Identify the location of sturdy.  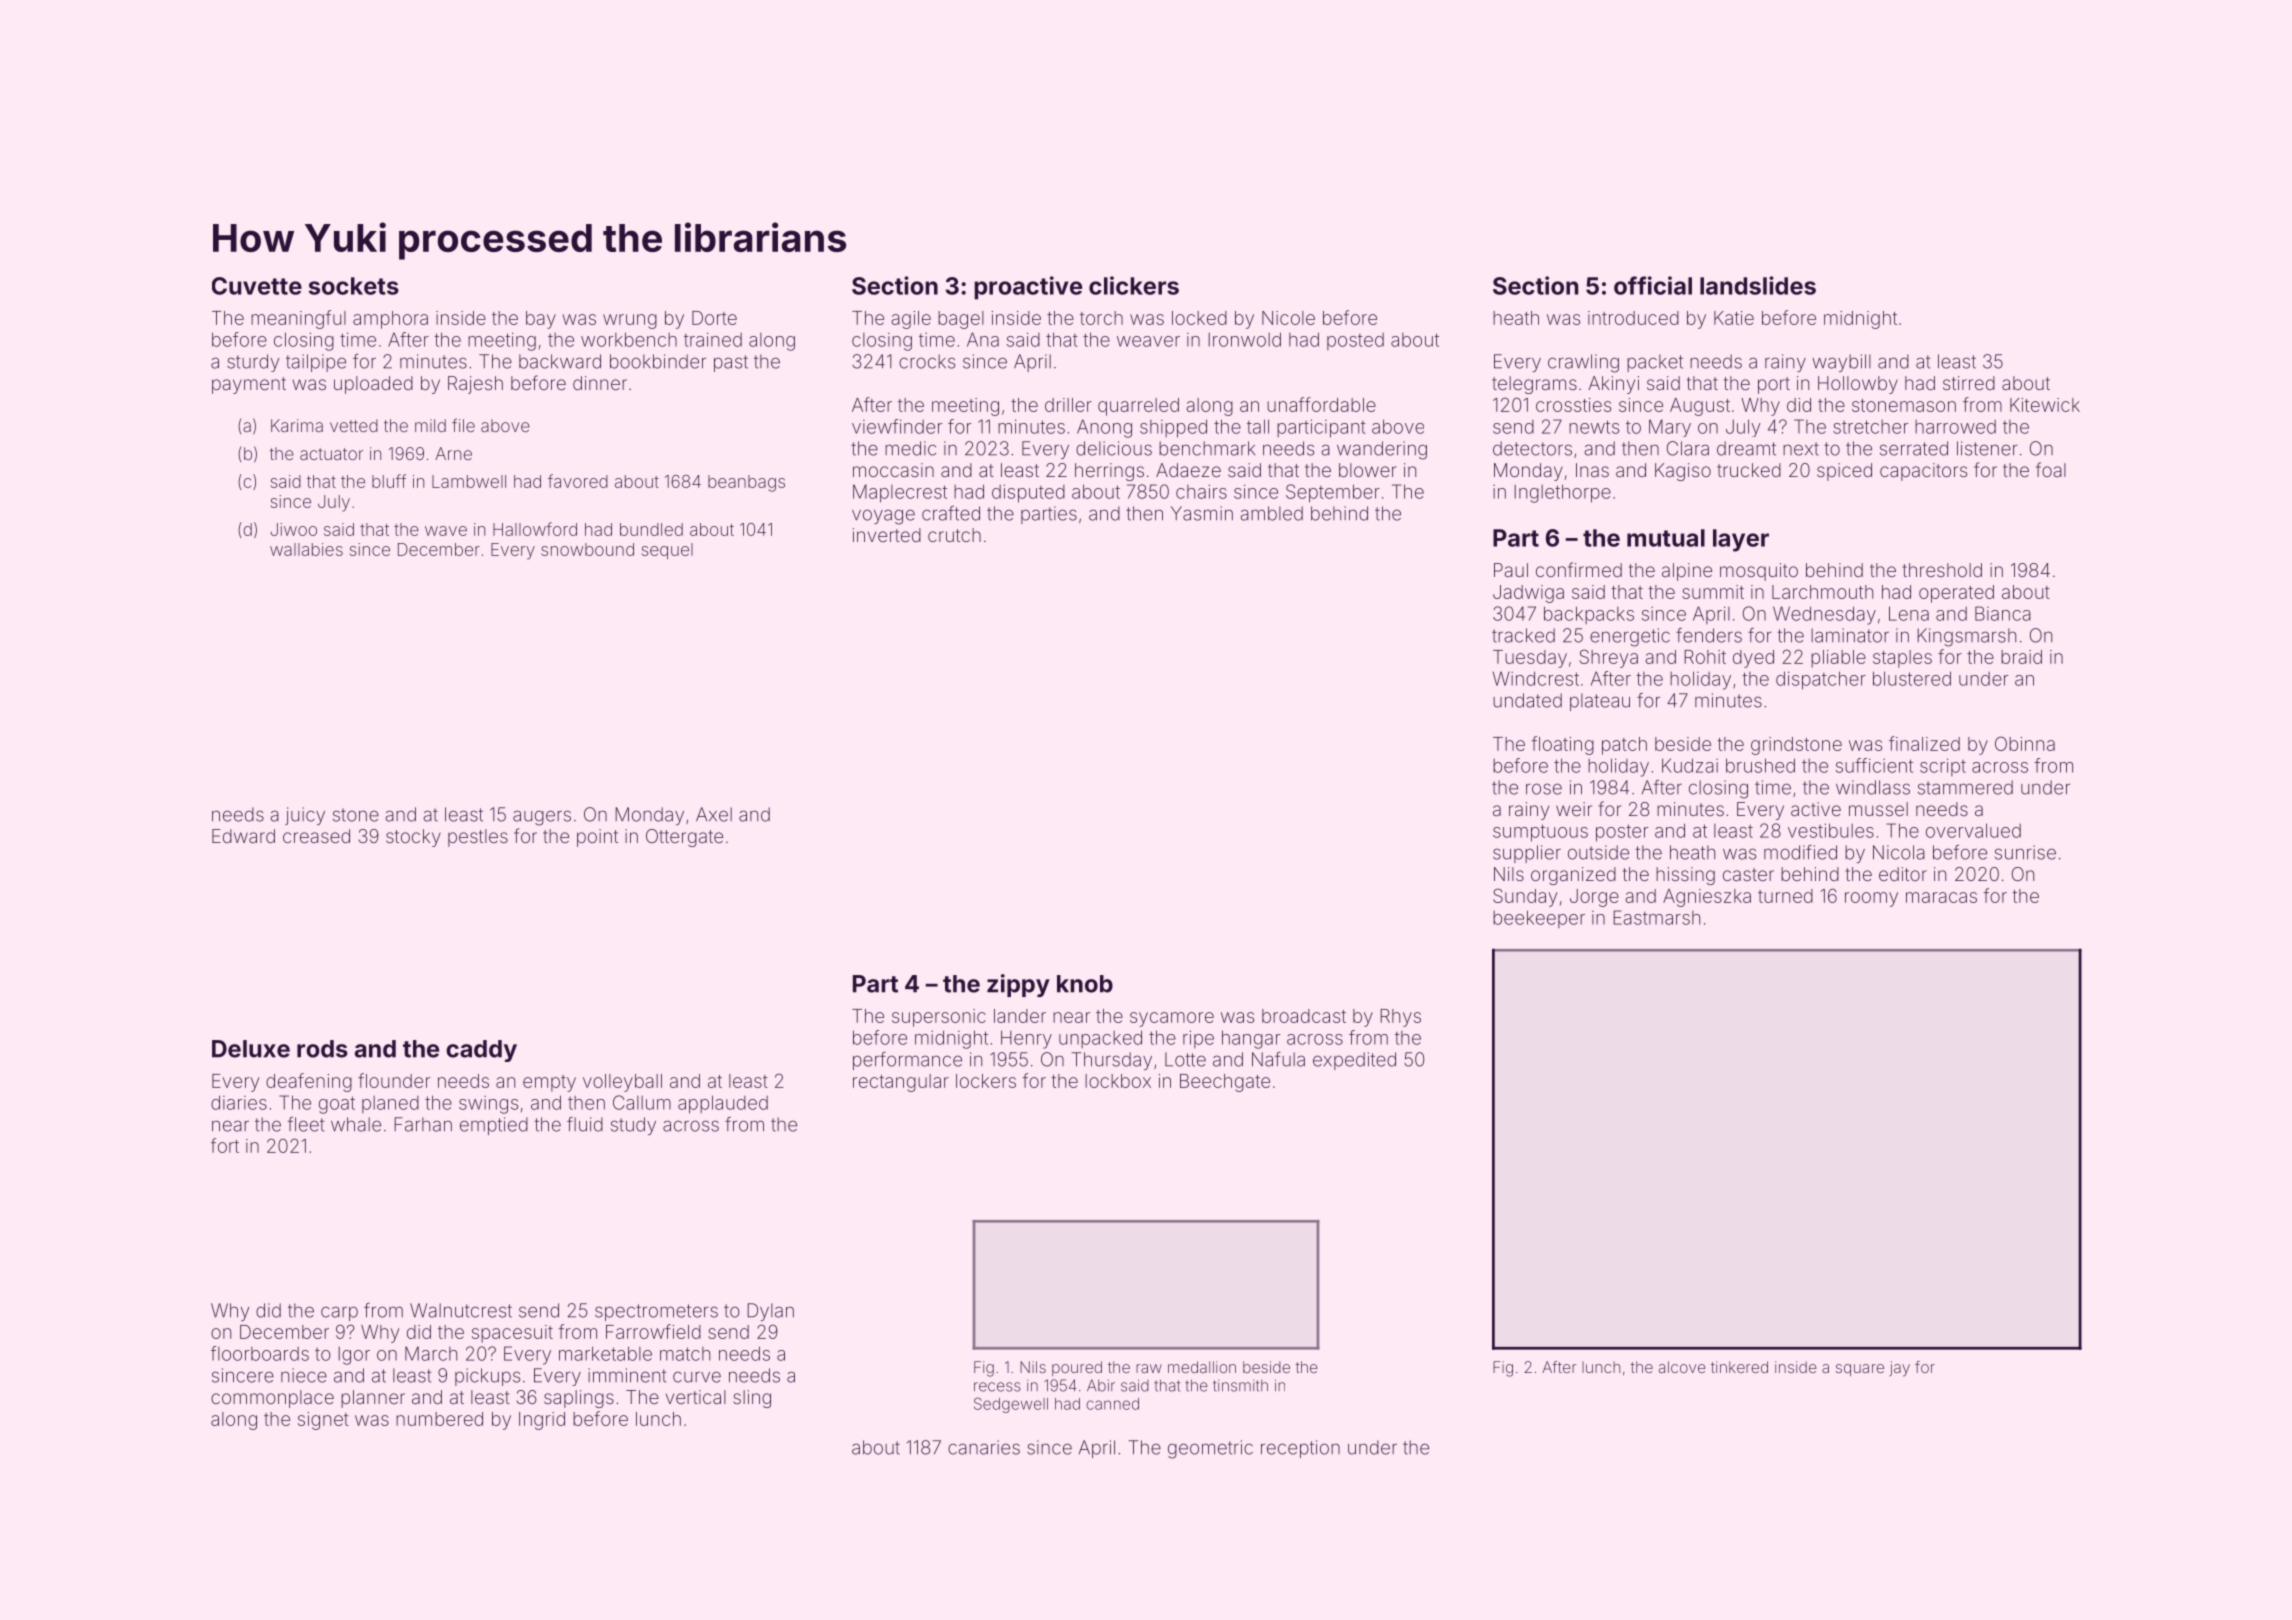
(253, 363).
